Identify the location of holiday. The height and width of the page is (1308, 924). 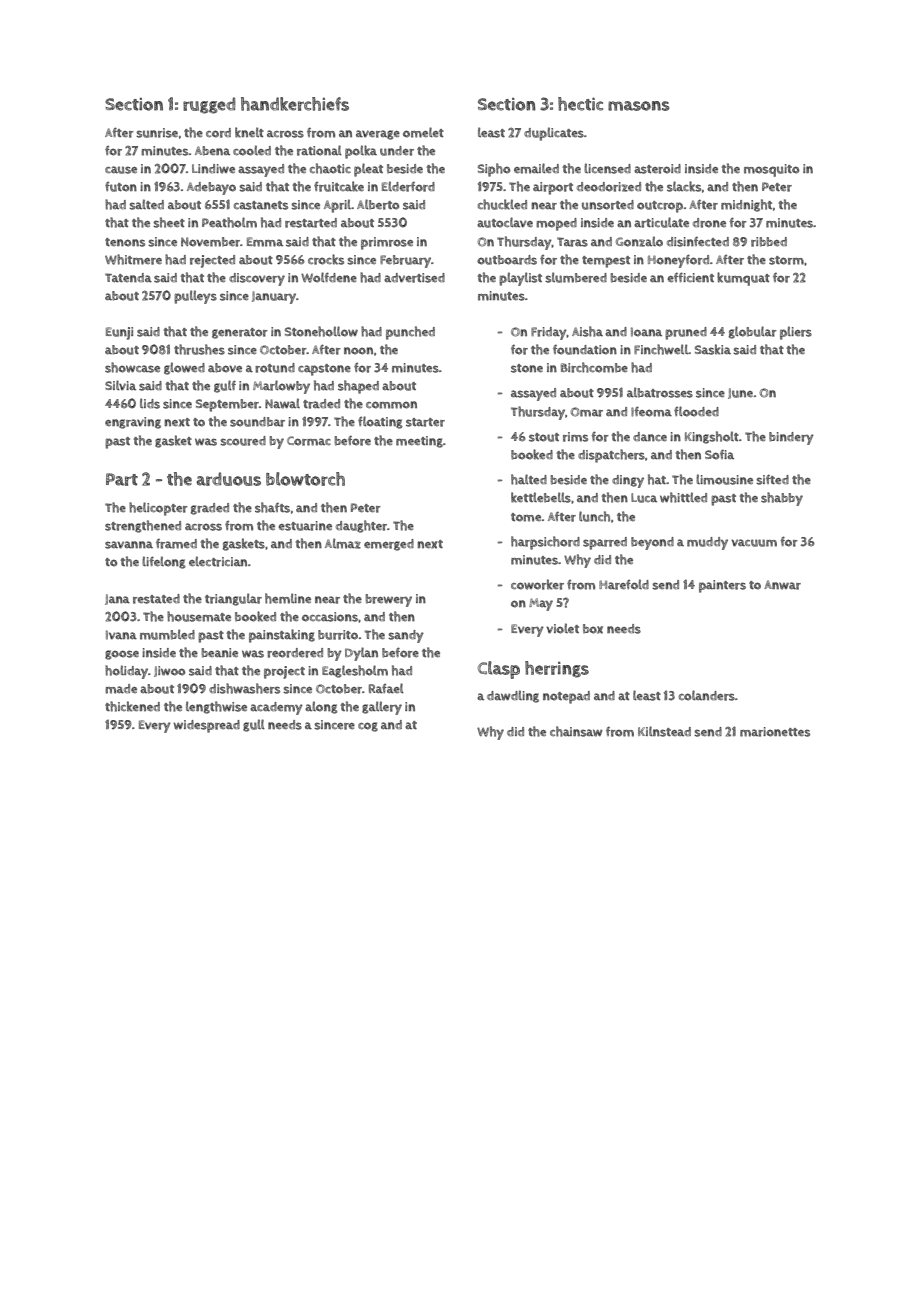
(126, 672).
